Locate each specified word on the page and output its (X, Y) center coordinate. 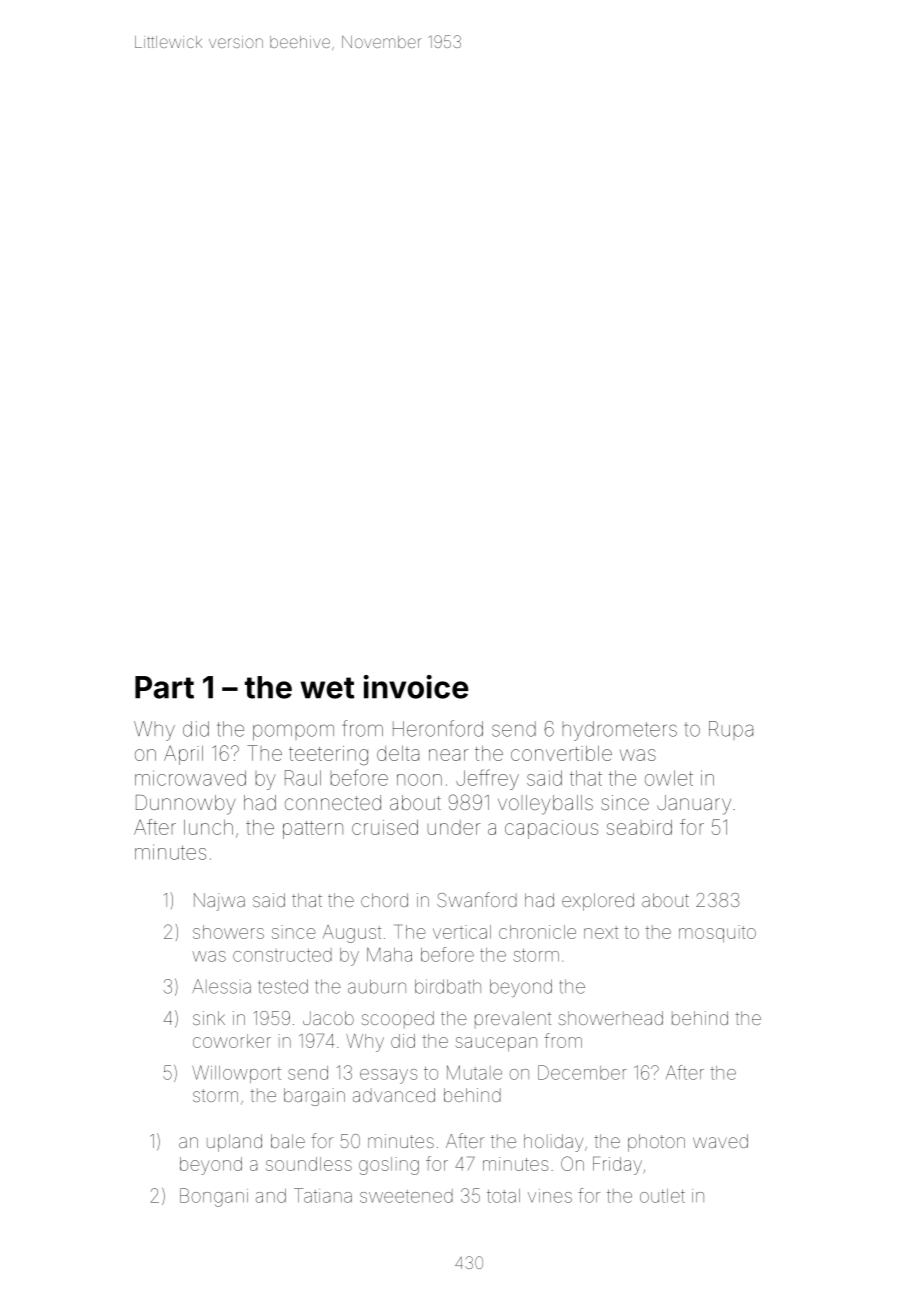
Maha (389, 954)
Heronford (438, 728)
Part (164, 687)
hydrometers (620, 731)
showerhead (611, 1018)
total (503, 1196)
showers (228, 932)
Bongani (214, 1197)
